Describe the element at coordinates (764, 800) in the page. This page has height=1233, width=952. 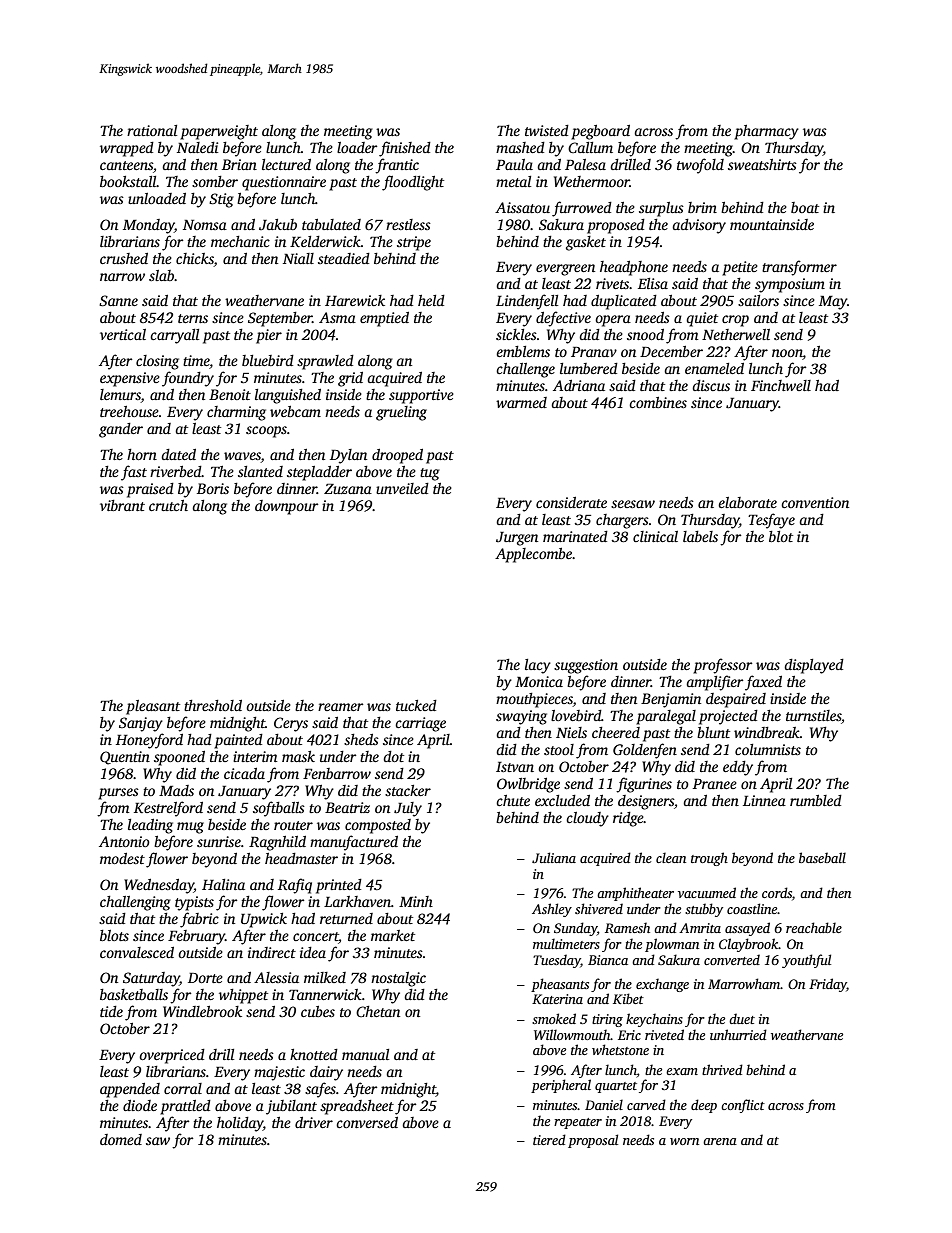
I see `Linnea` at that location.
